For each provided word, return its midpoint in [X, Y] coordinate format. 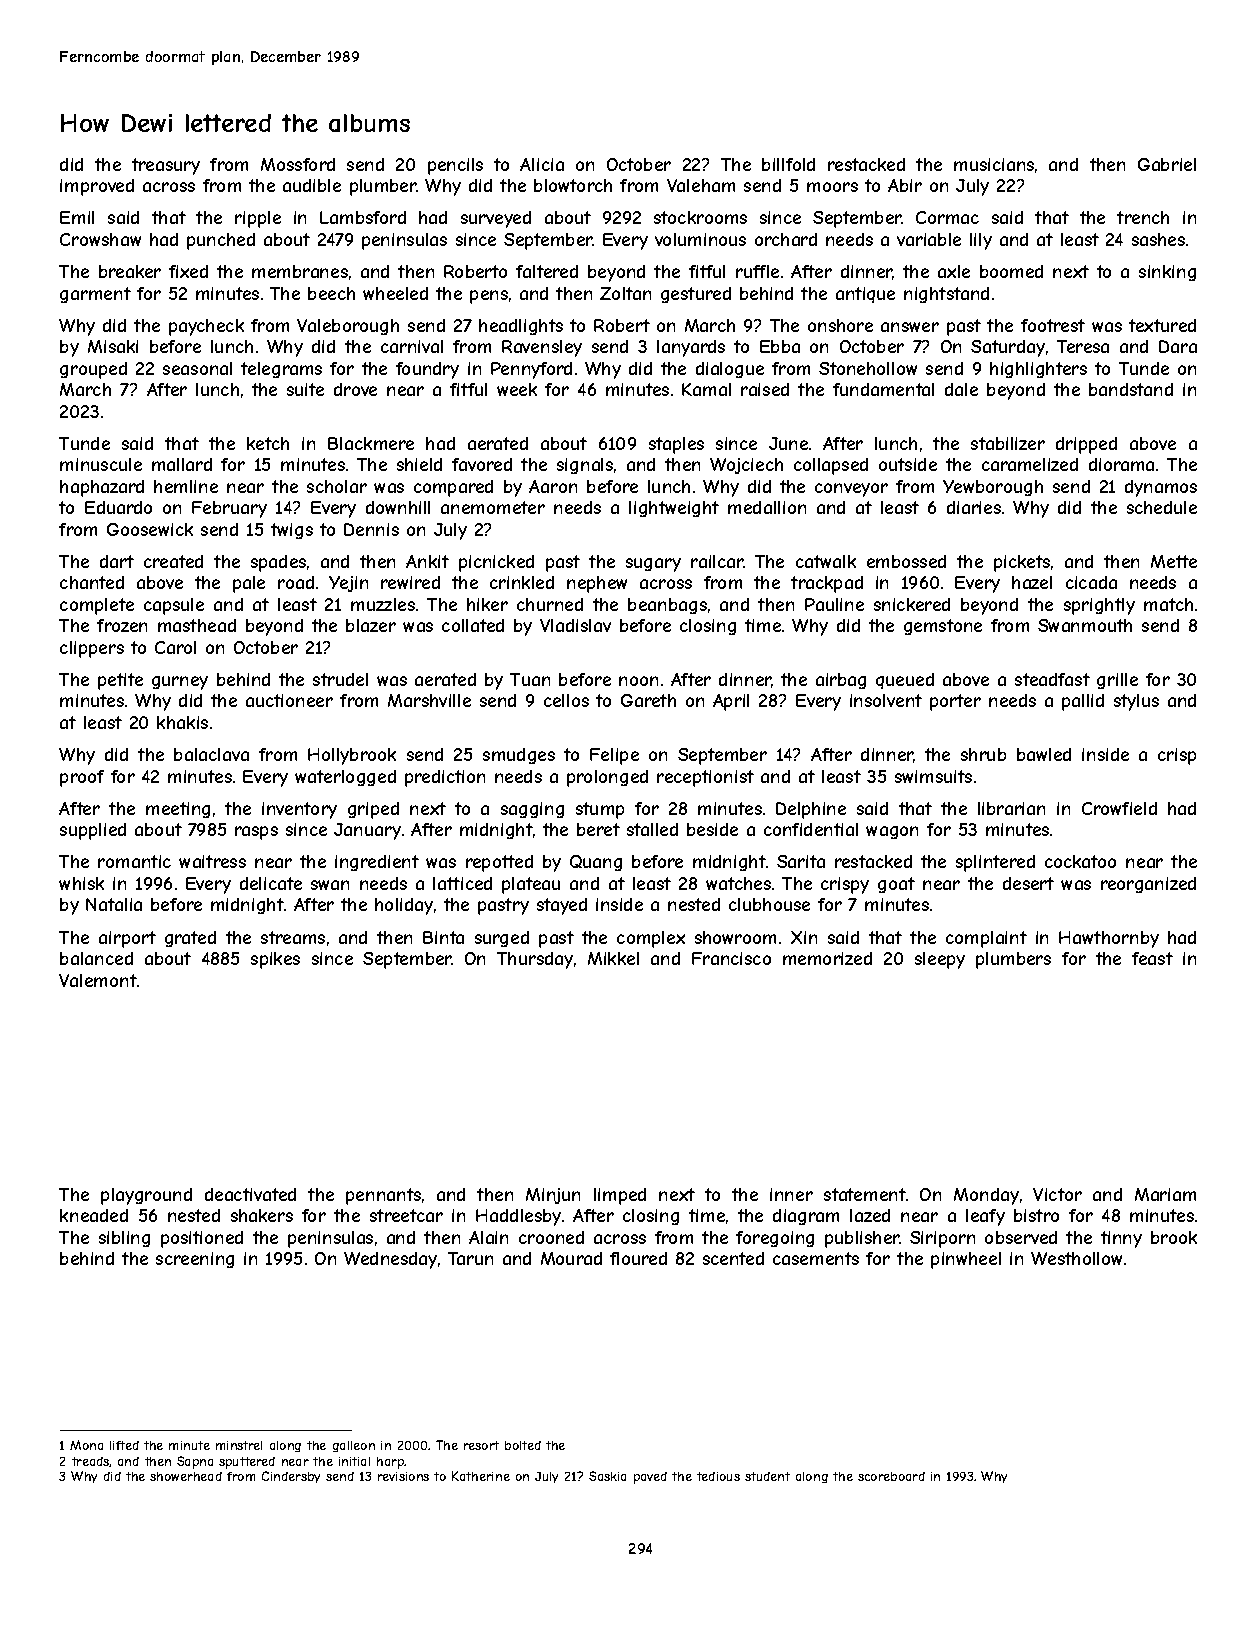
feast [1152, 958]
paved [650, 1478]
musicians [994, 164]
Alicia [542, 164]
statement [865, 1194]
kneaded [94, 1215]
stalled [652, 829]
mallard [182, 464]
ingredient [377, 863]
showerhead [186, 1476]
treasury [166, 166]
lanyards [691, 348]
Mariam [1165, 1194]
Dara [1178, 346]
